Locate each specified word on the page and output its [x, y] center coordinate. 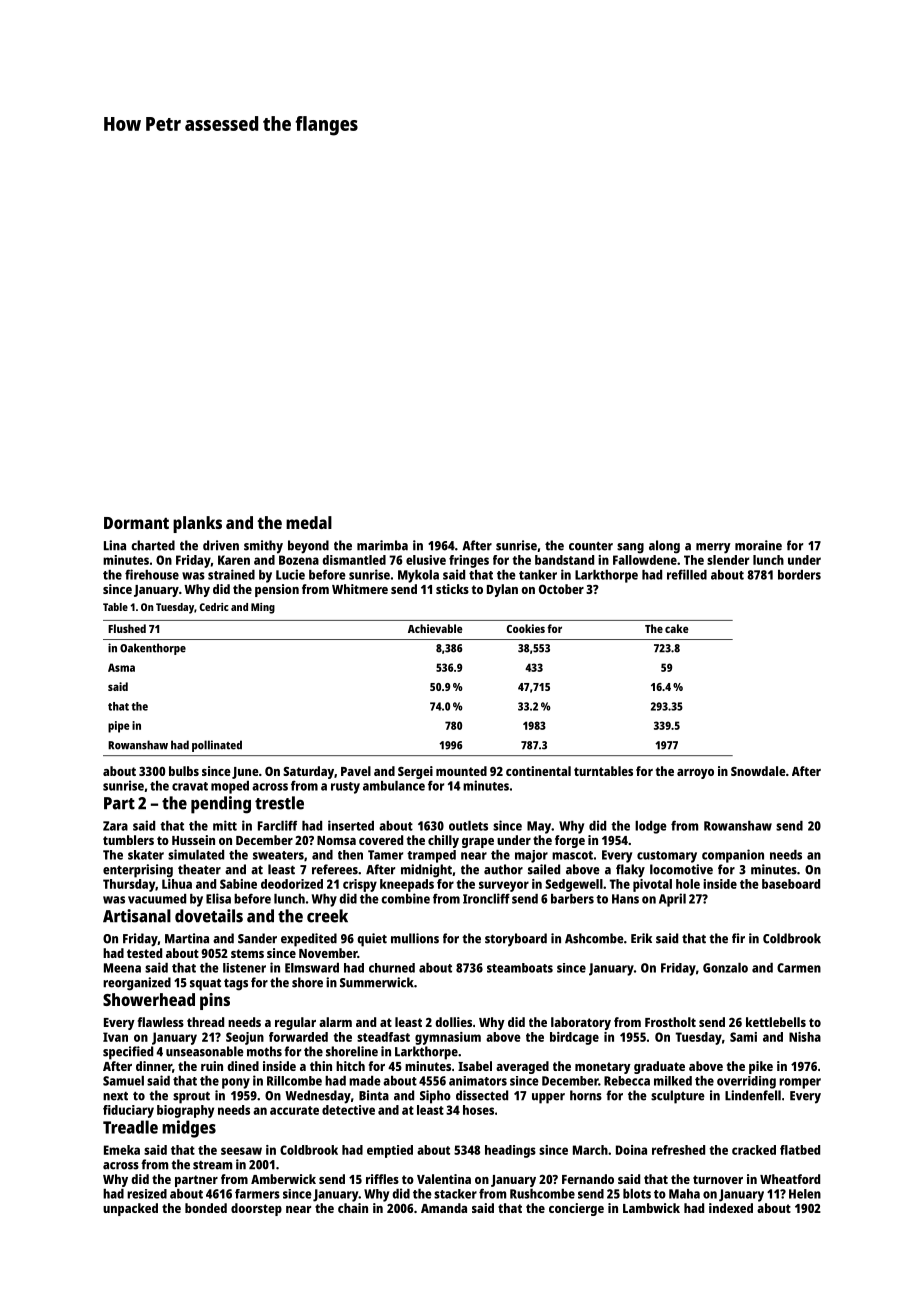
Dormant [136, 523]
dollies [453, 1022]
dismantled [354, 560]
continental [538, 771]
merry [713, 548]
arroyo [695, 774]
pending [221, 805]
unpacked [130, 1209]
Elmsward [312, 968]
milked [673, 1081]
